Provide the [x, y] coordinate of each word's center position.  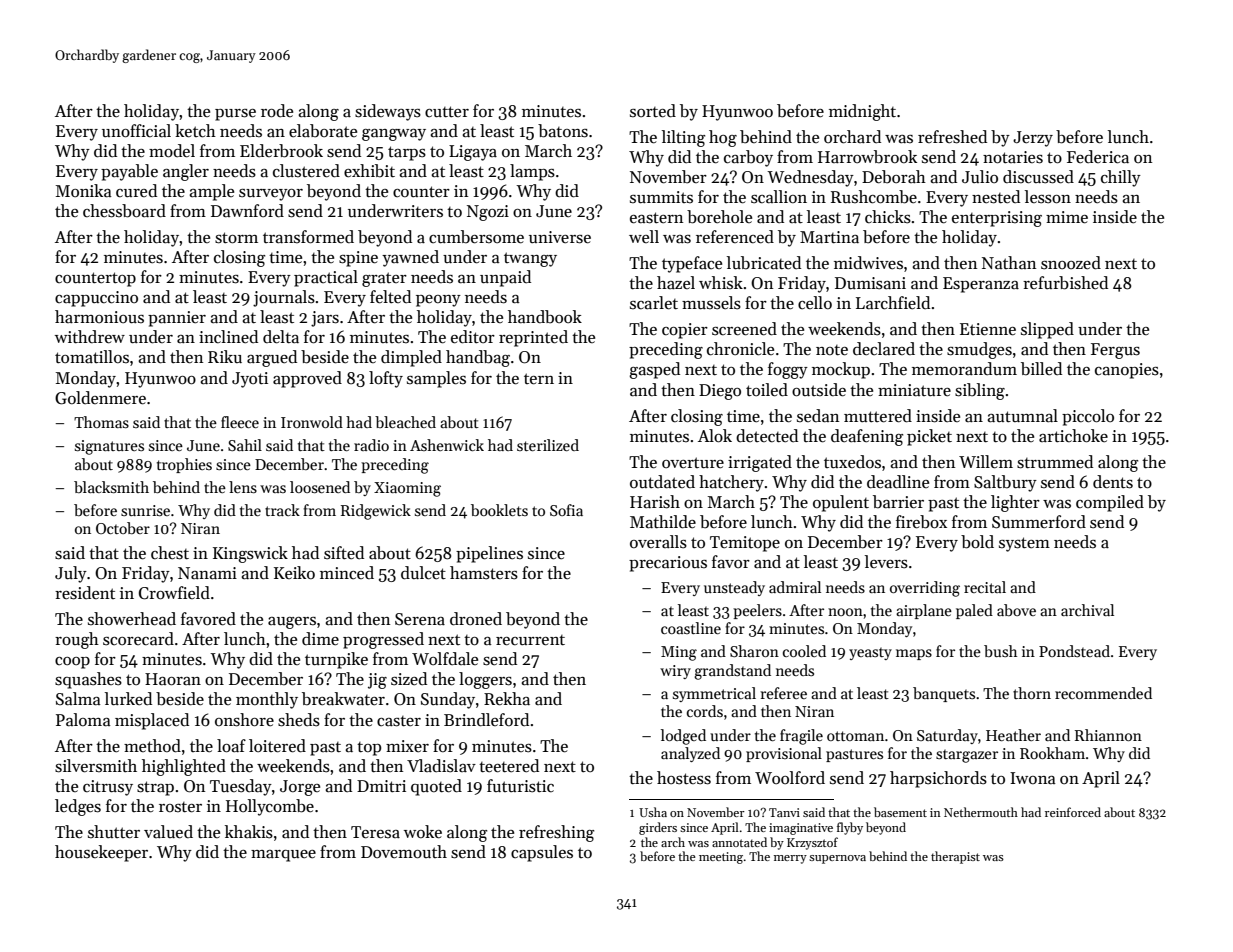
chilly [1121, 178]
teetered [509, 766]
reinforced [1073, 812]
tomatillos [92, 357]
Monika [84, 191]
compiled [1110, 503]
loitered [277, 746]
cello [815, 302]
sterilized [548, 445]
